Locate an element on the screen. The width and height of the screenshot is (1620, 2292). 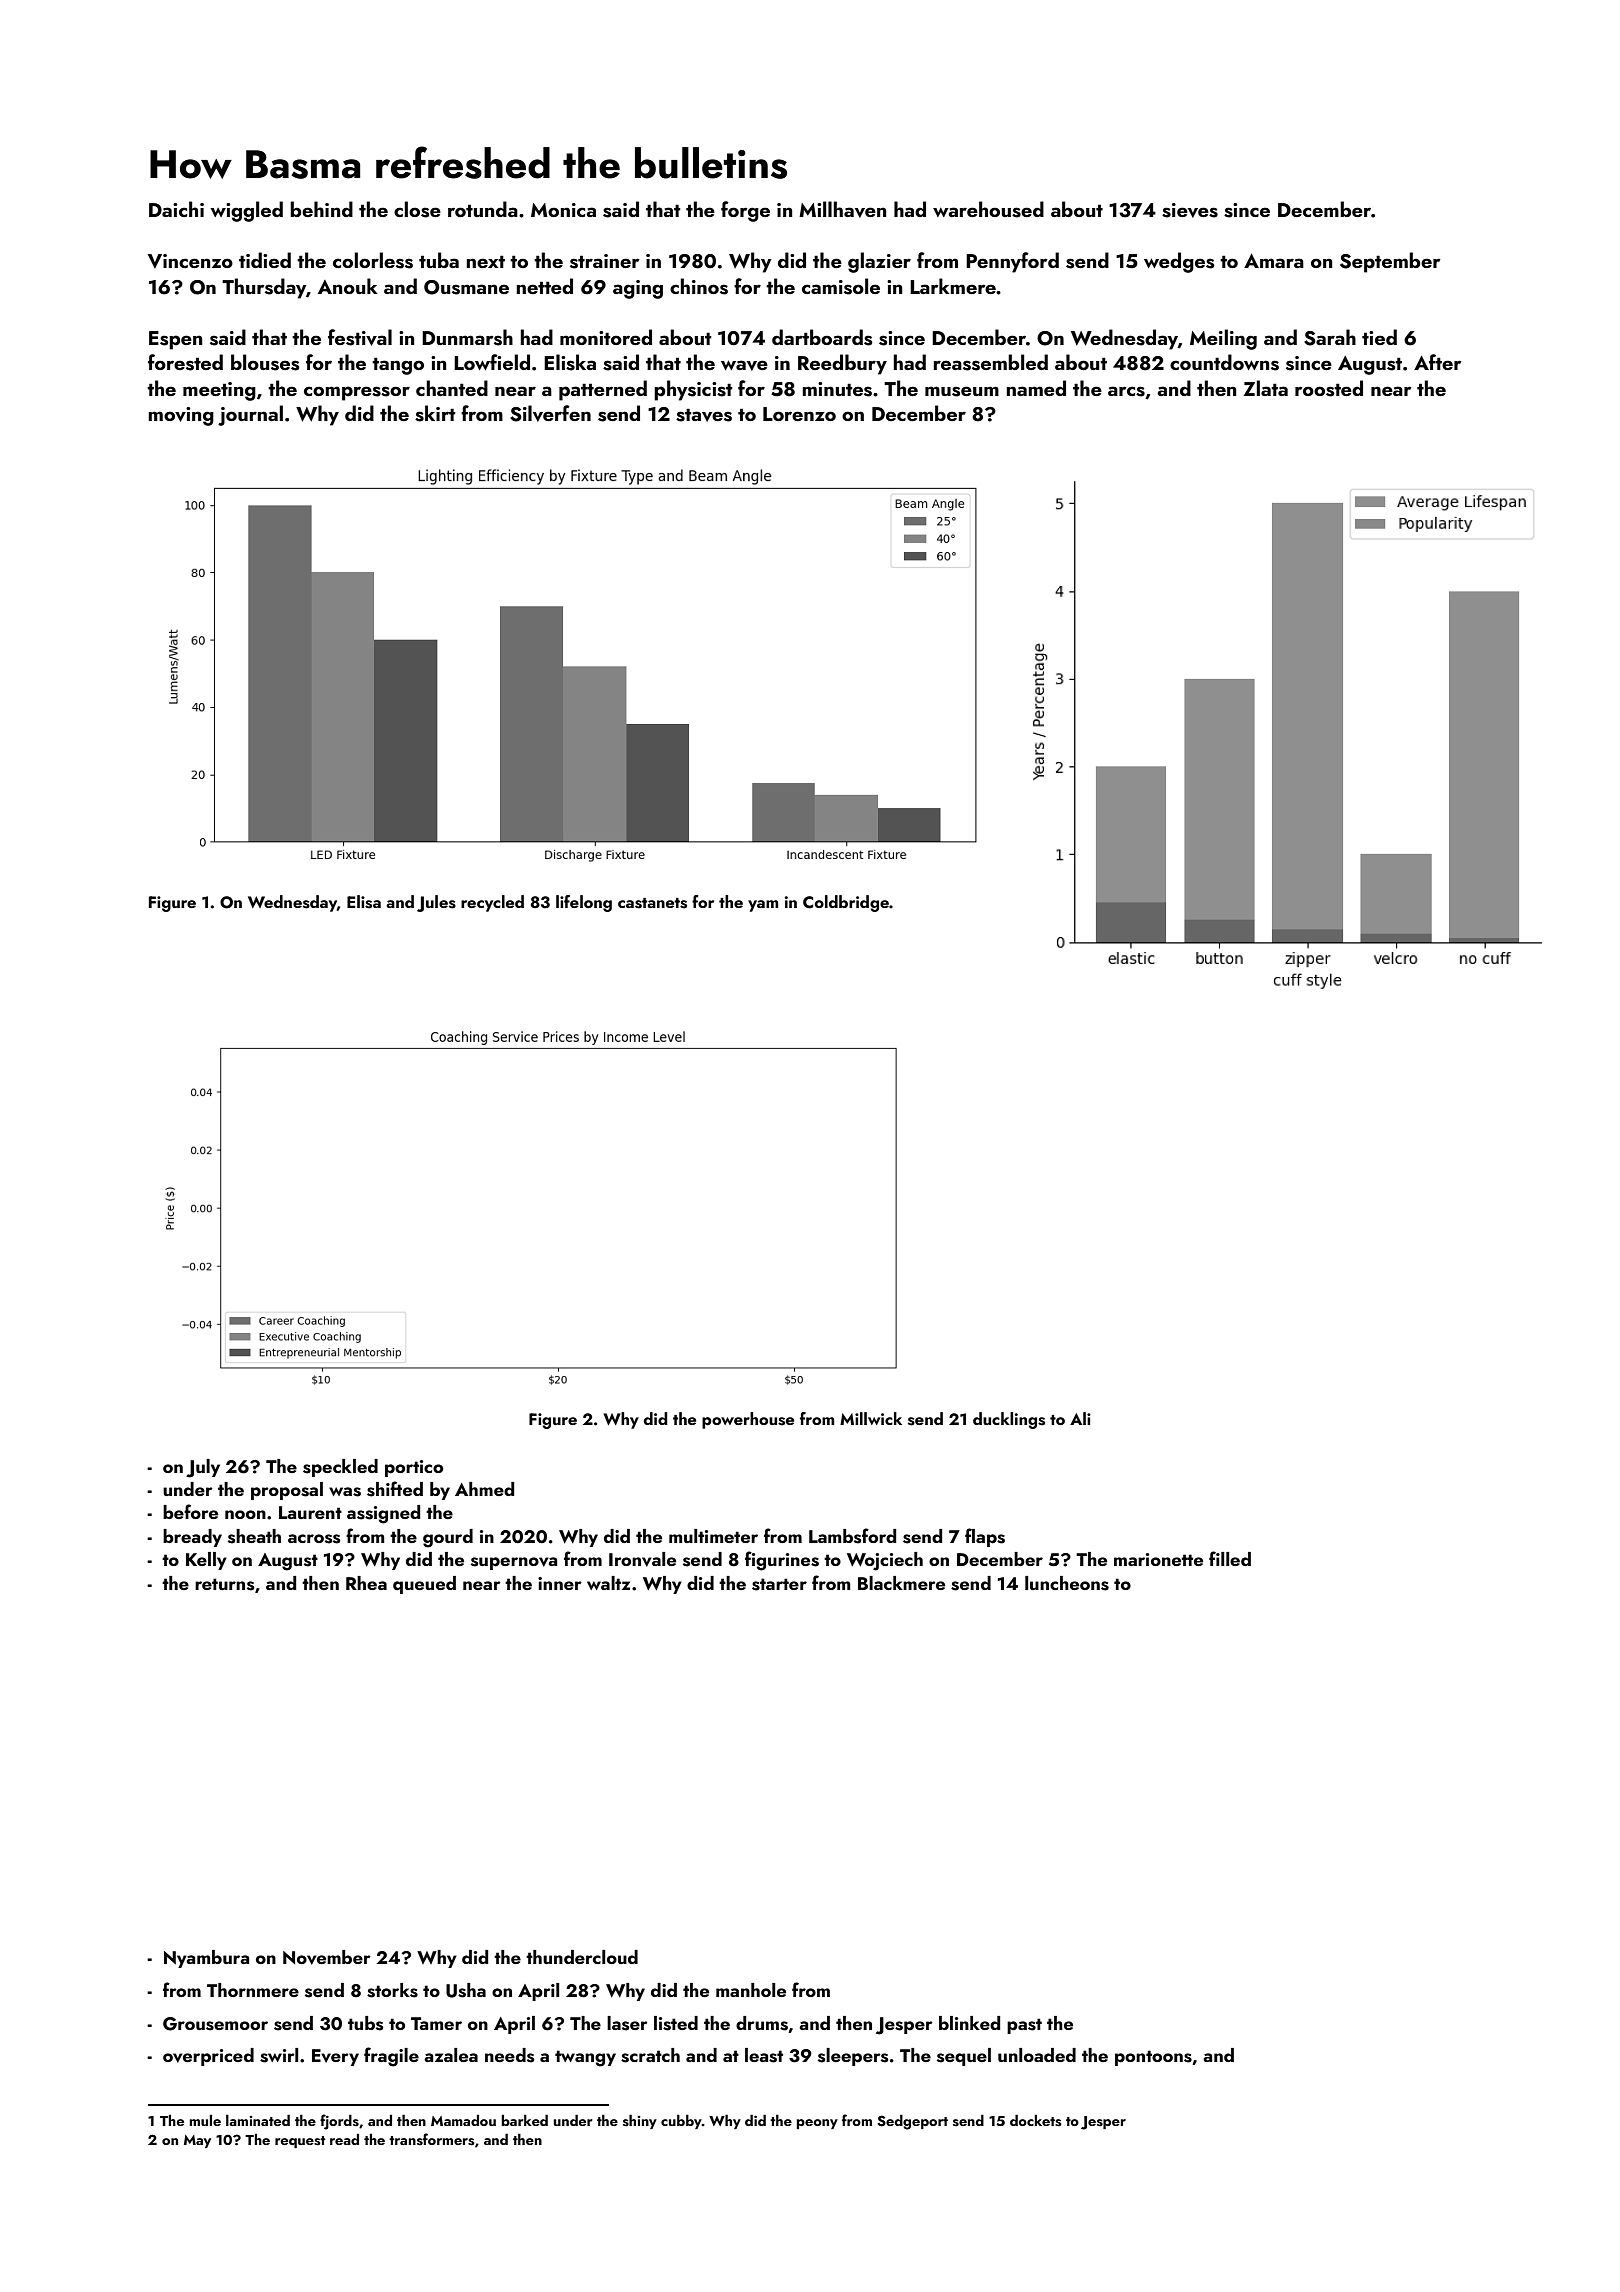
filled is located at coordinates (1230, 1558).
